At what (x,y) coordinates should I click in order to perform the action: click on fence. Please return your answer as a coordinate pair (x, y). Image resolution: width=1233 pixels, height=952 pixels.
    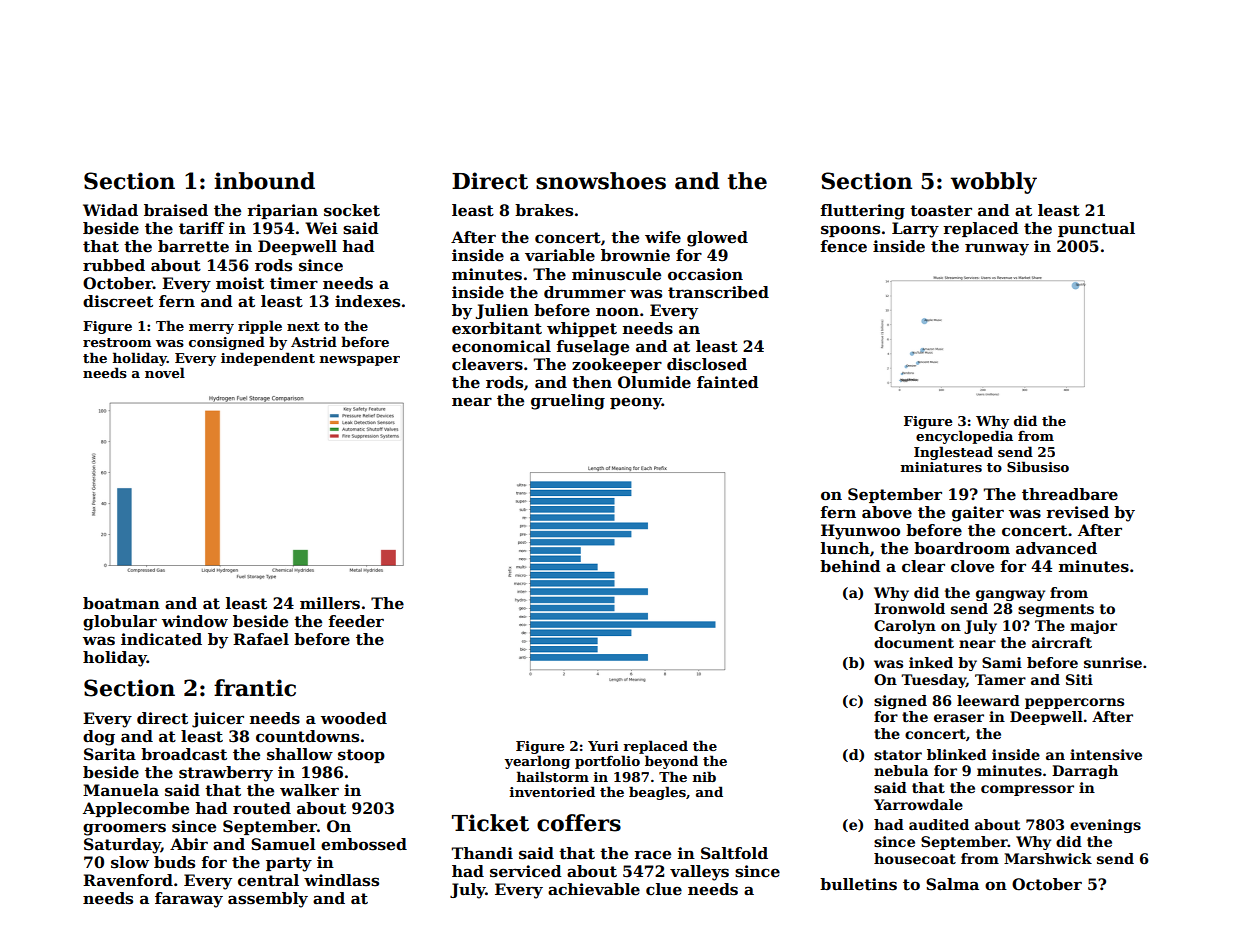
    Looking at the image, I should click on (843, 246).
